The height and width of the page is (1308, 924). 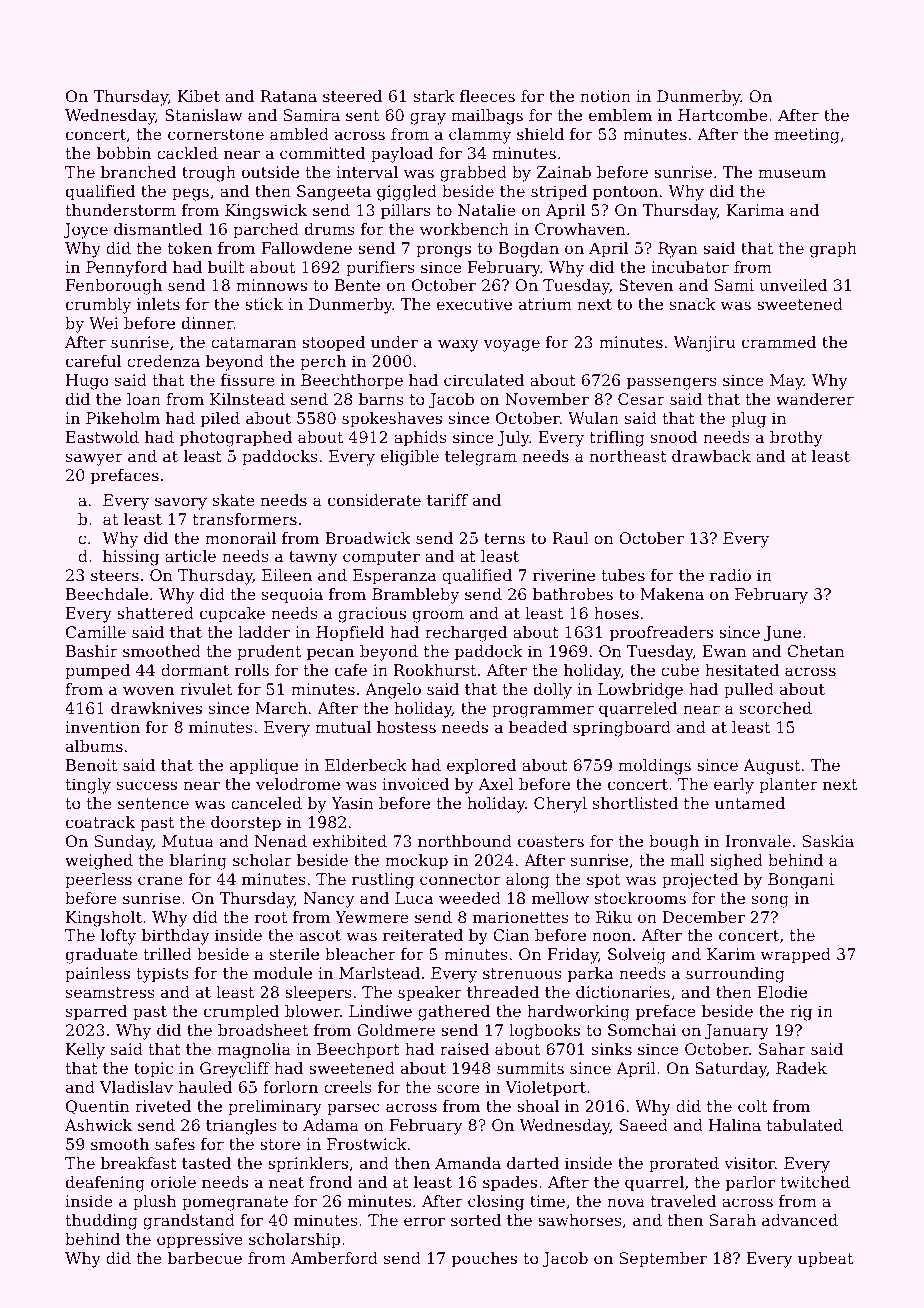 What do you see at coordinates (270, 172) in the page?
I see `outside` at bounding box center [270, 172].
